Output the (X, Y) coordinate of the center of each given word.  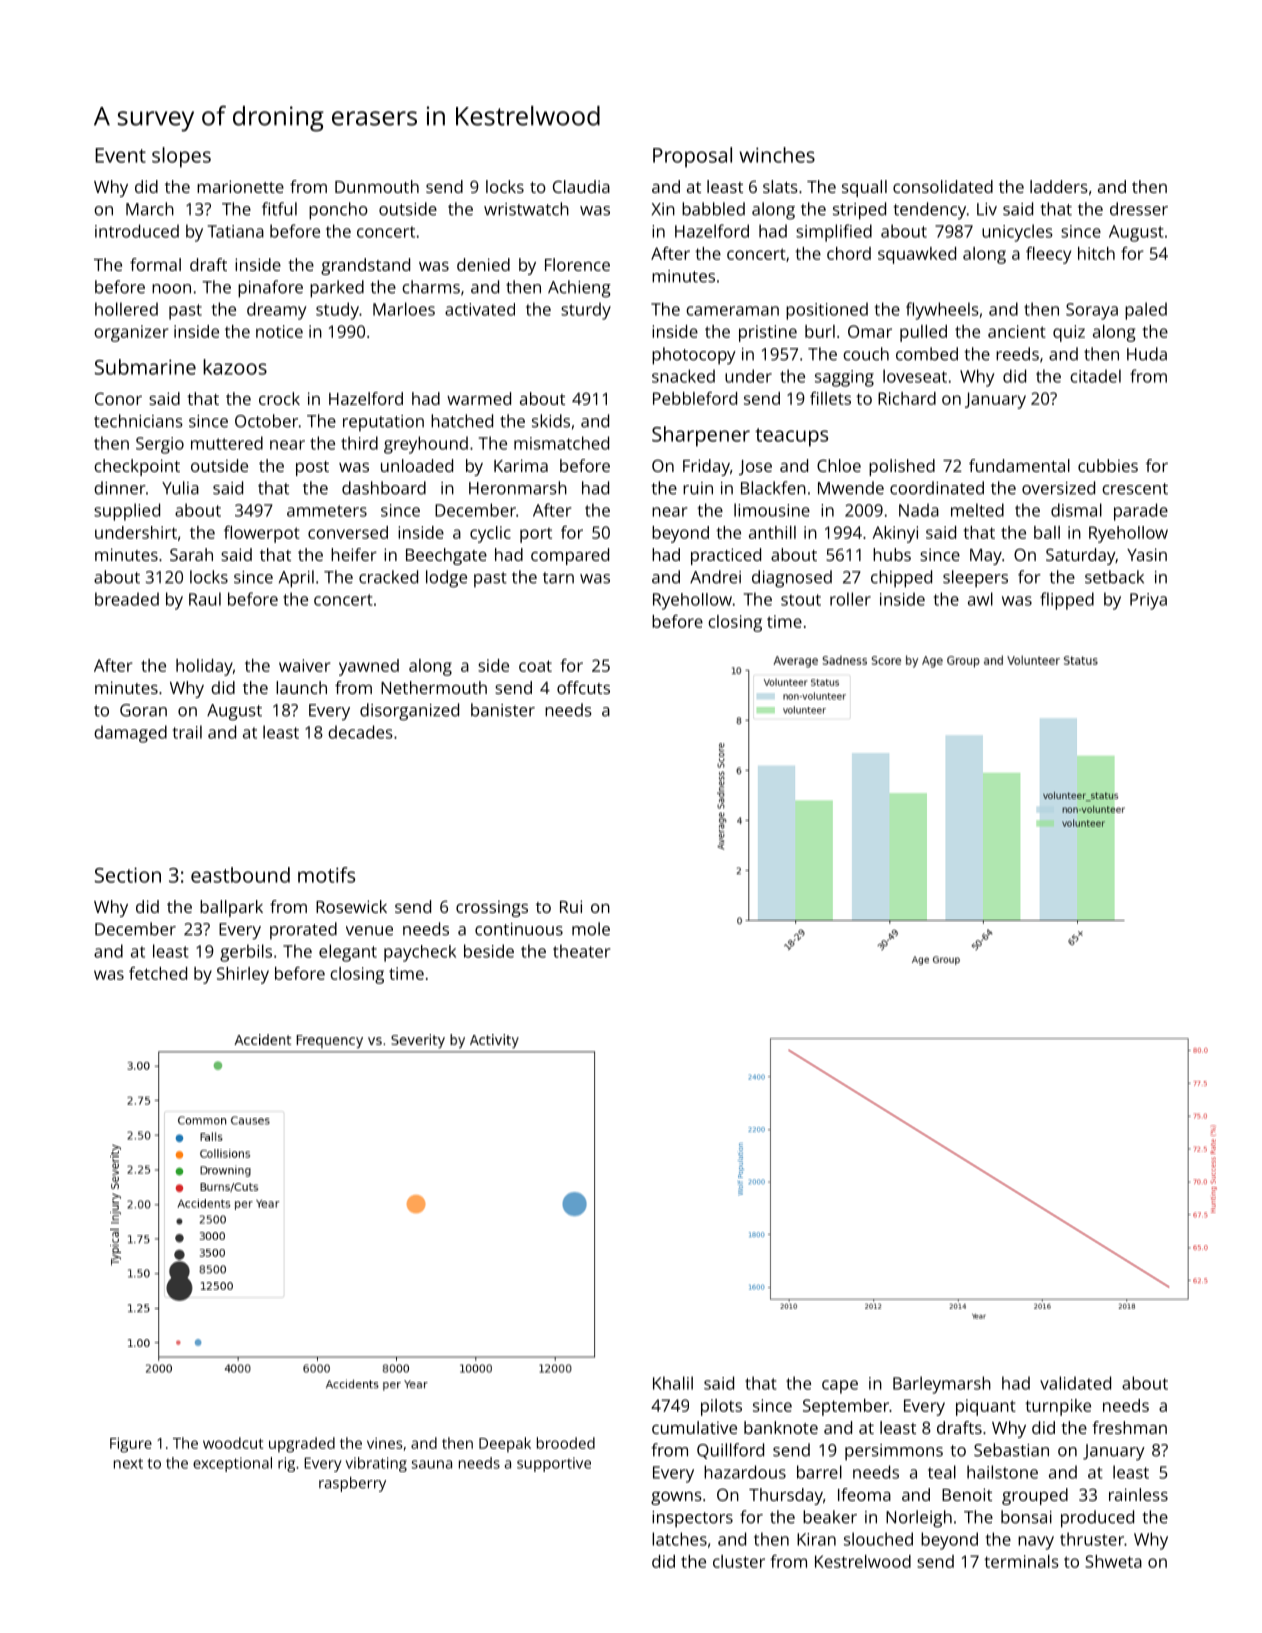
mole (591, 929)
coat (535, 666)
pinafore (270, 289)
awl (980, 599)
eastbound (240, 875)
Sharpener (701, 436)
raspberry (352, 1484)
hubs (892, 554)
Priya (1148, 601)
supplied (127, 512)
